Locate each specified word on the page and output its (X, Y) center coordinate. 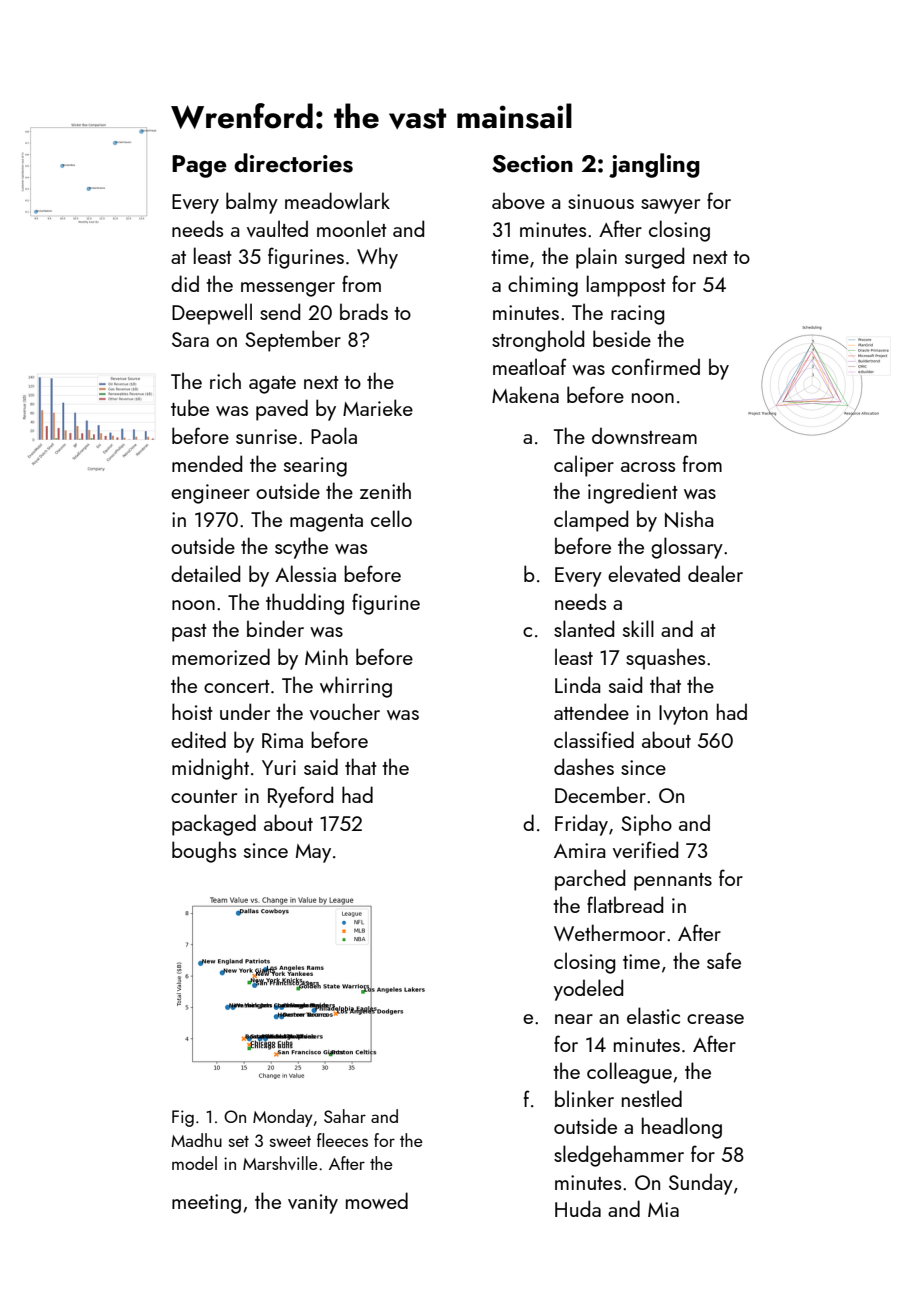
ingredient (633, 493)
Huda (578, 1208)
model (194, 1163)
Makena (525, 394)
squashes (665, 659)
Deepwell (212, 314)
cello (391, 518)
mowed (377, 1200)
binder (275, 628)
